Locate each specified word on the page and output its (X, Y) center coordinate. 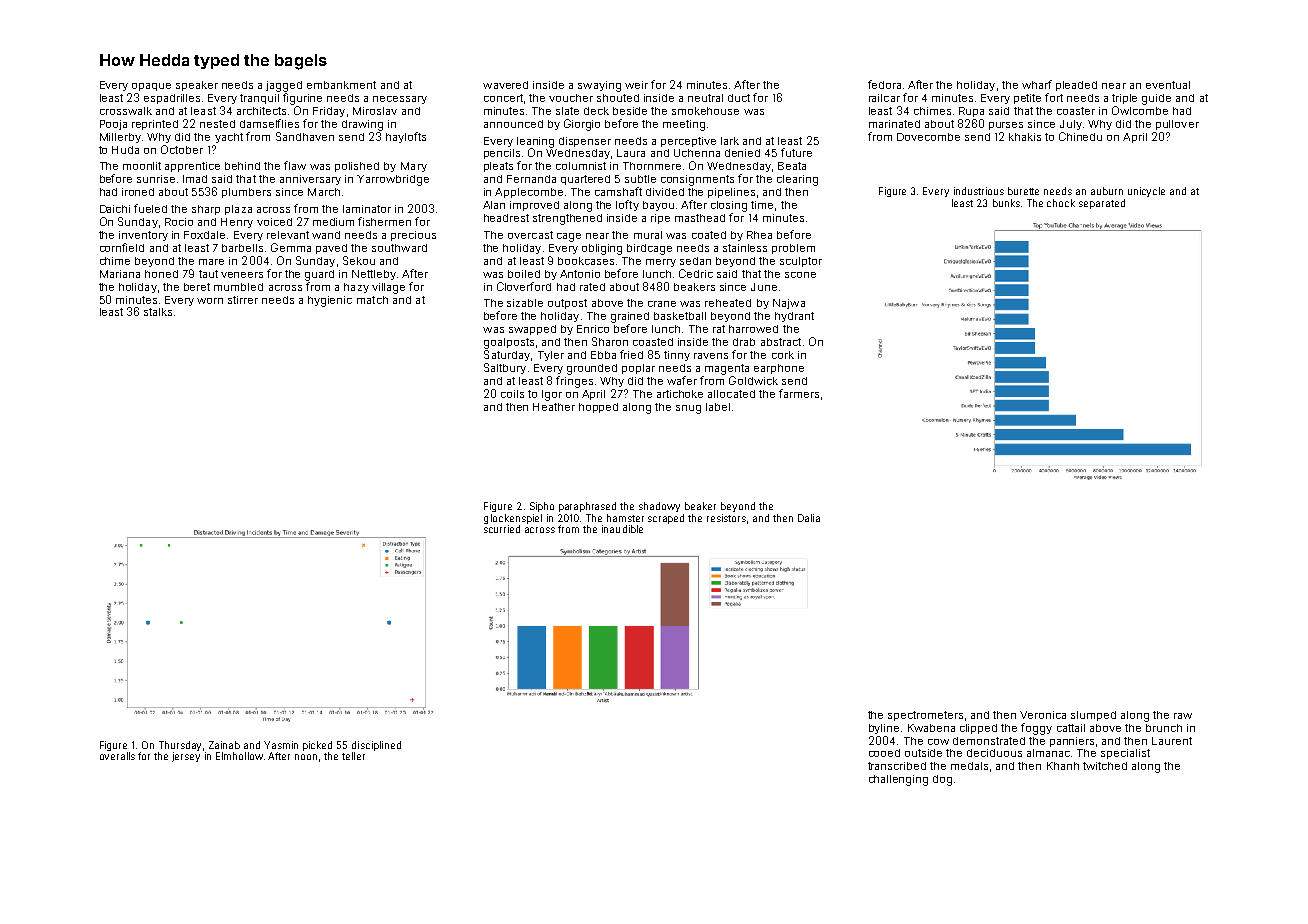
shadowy (659, 507)
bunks (1006, 203)
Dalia (809, 518)
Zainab (224, 745)
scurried (502, 529)
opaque (151, 87)
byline (884, 729)
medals (969, 766)
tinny (677, 356)
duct (739, 98)
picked (317, 746)
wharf (1037, 84)
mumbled (238, 287)
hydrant (794, 317)
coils (512, 394)
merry (661, 263)
